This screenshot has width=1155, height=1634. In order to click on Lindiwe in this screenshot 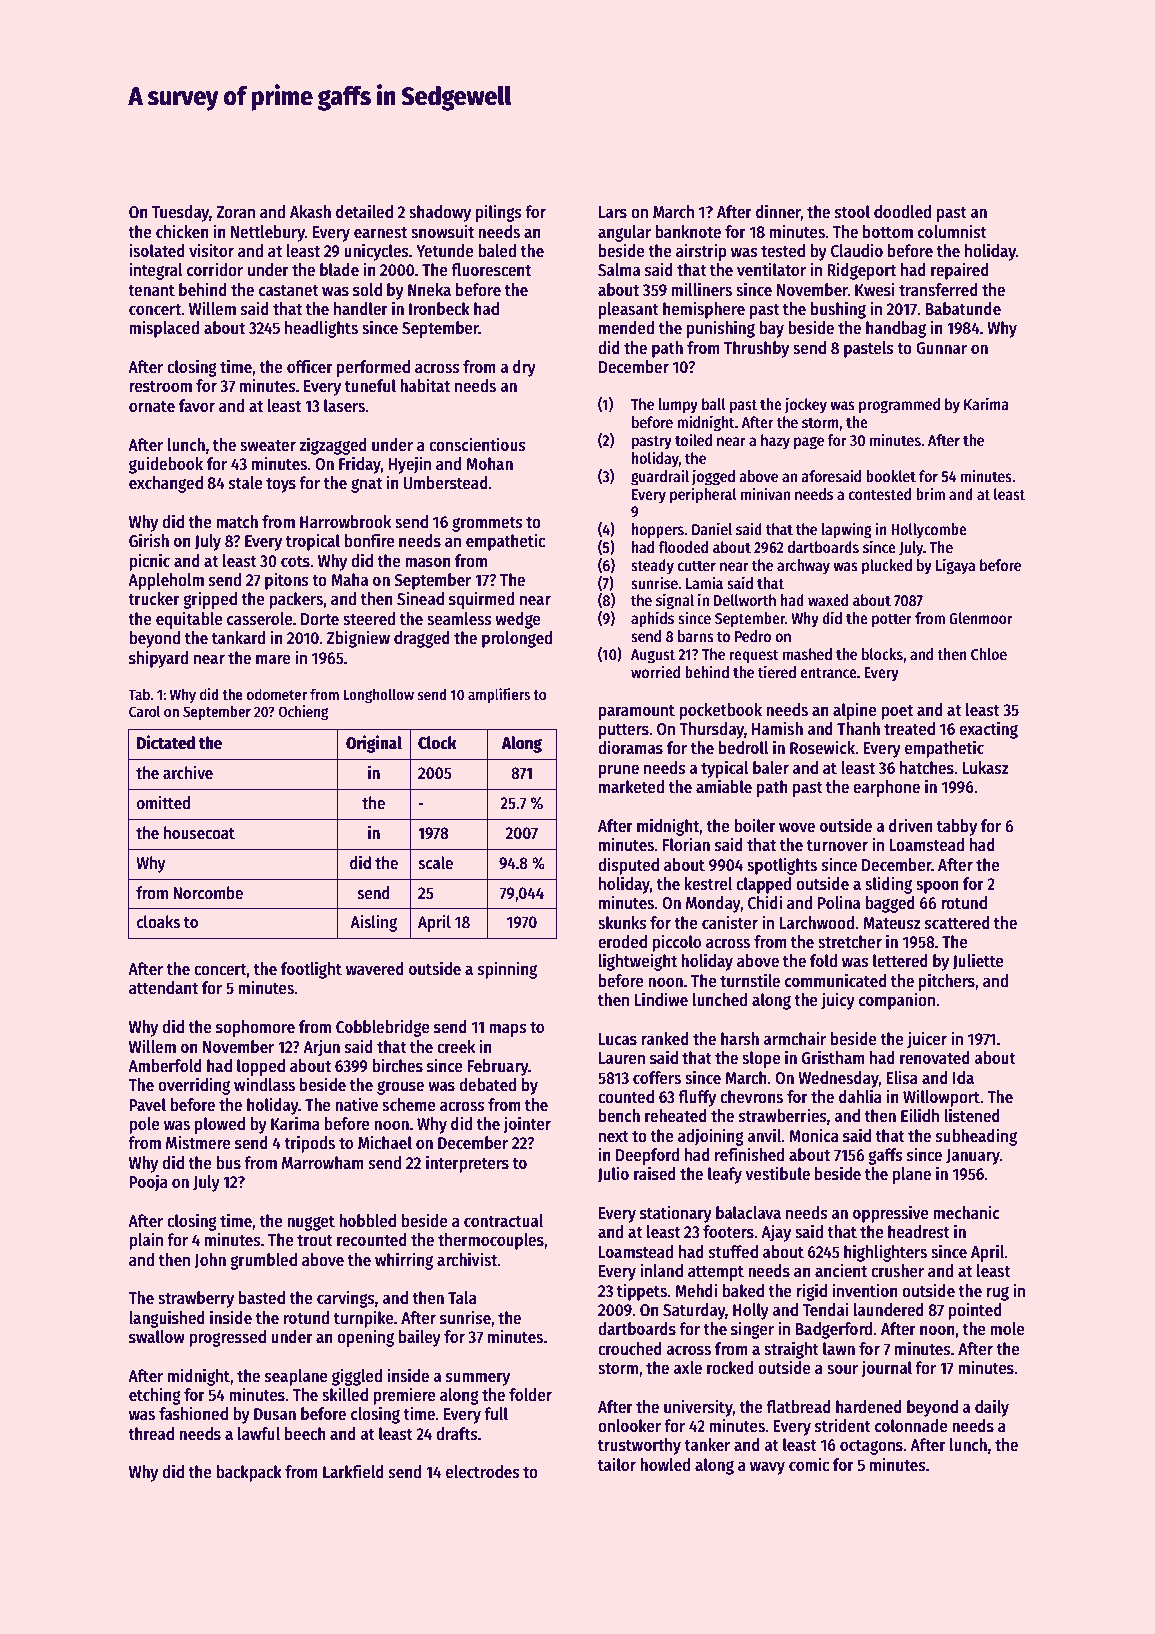, I will do `click(661, 999)`.
